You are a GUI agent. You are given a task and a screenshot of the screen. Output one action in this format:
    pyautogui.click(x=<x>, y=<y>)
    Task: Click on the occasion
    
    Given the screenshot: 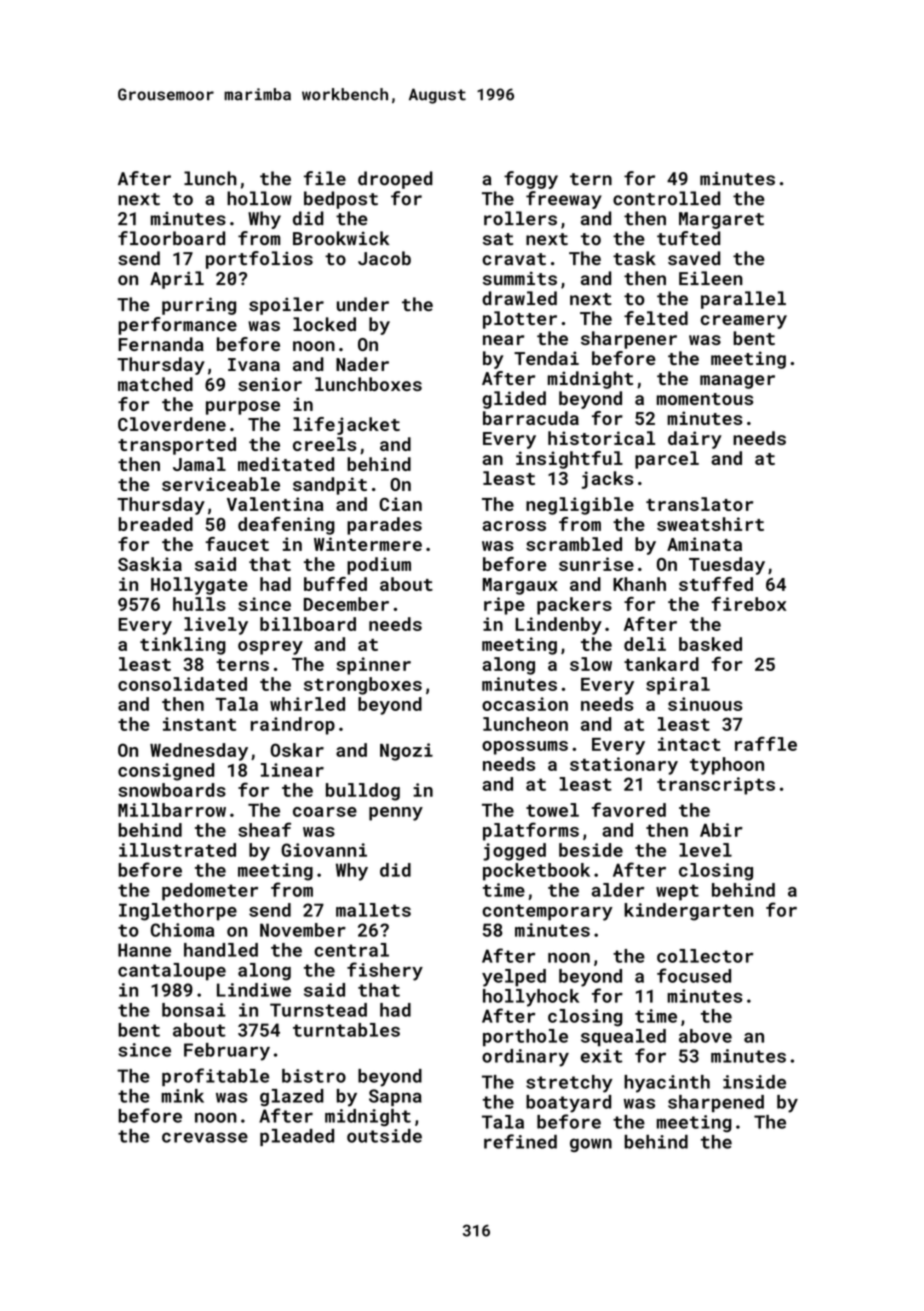 What is the action you would take?
    pyautogui.click(x=525, y=704)
